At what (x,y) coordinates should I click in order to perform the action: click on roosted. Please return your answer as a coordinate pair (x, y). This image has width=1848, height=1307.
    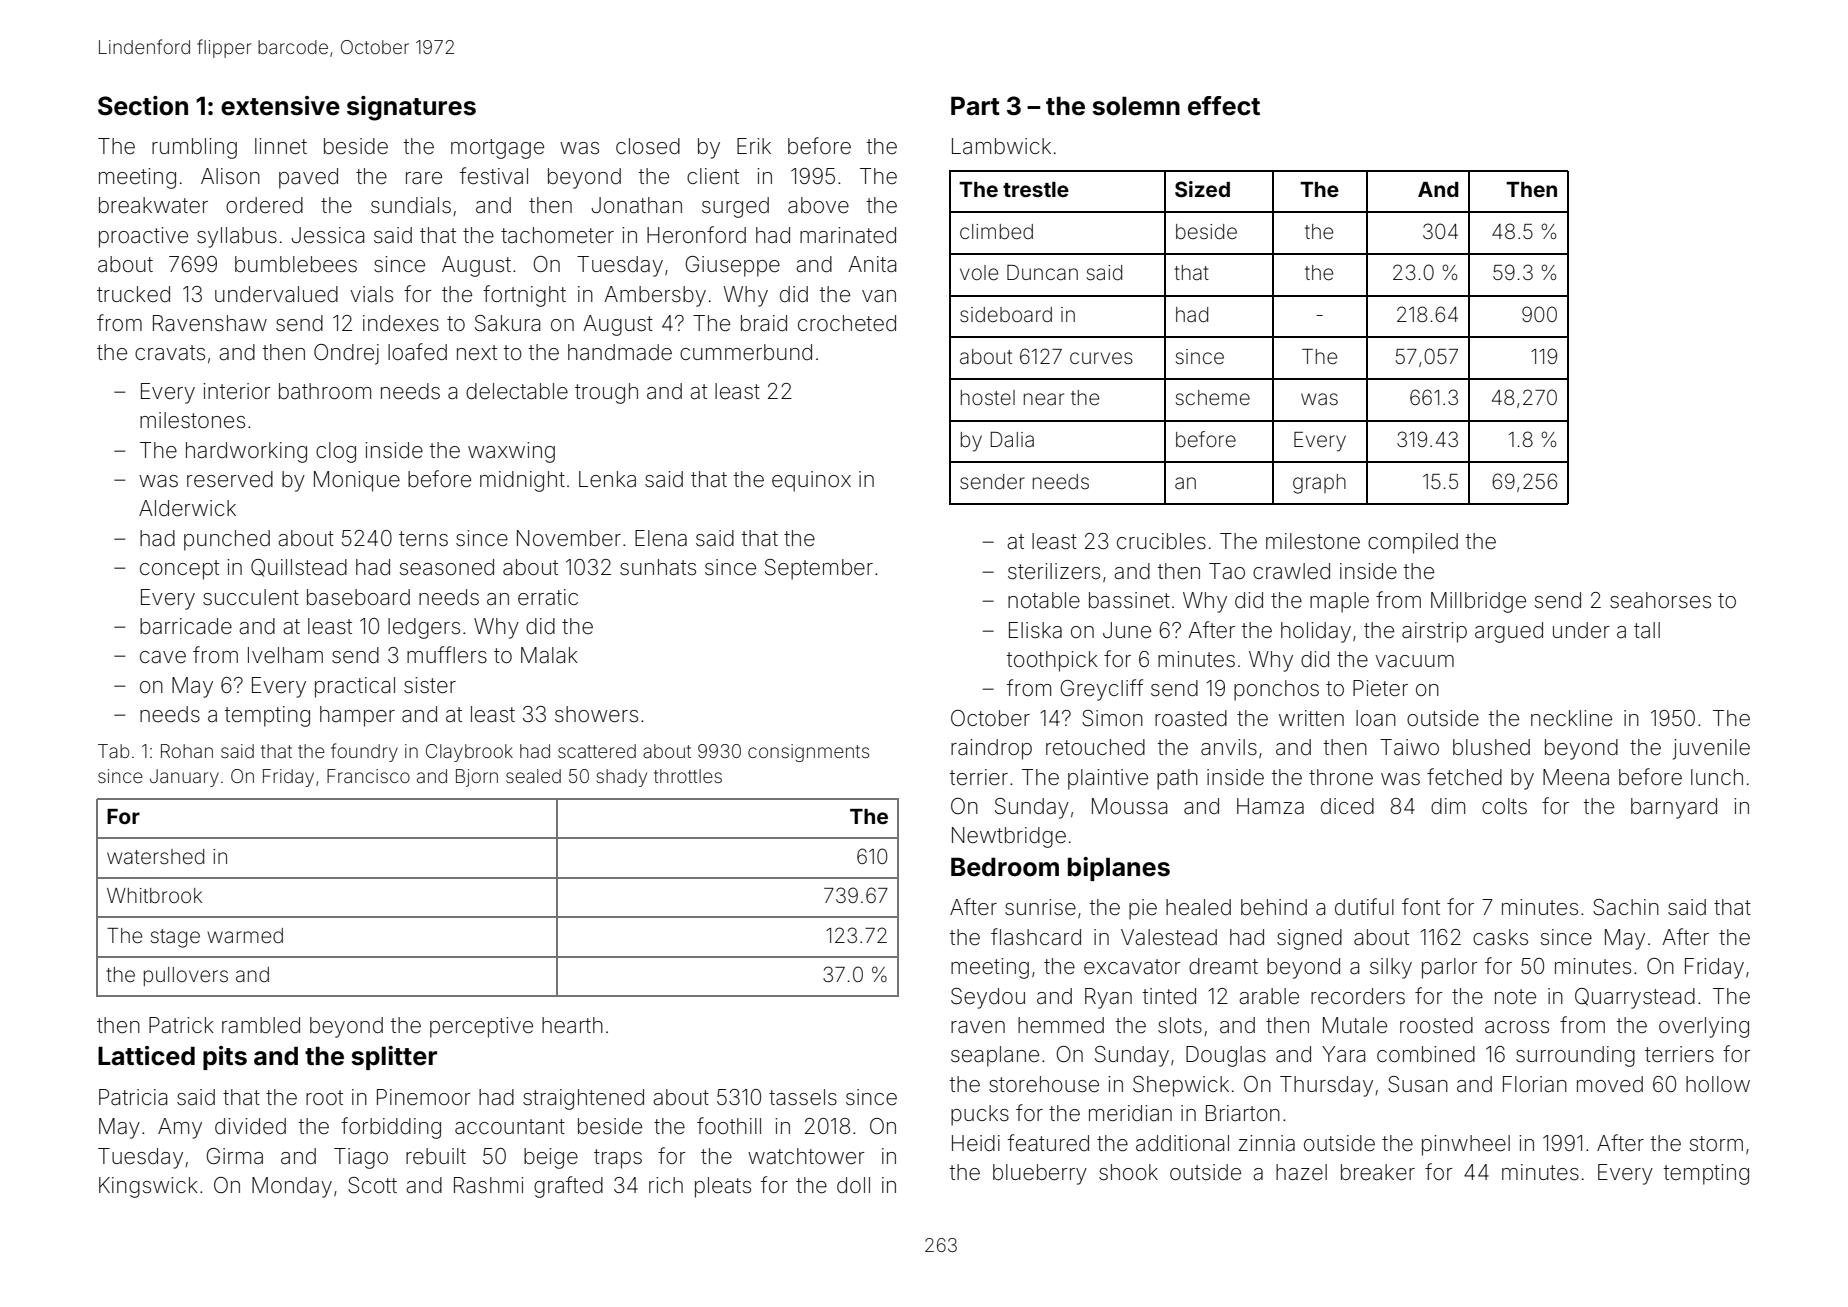
    Looking at the image, I should click on (1436, 1025).
